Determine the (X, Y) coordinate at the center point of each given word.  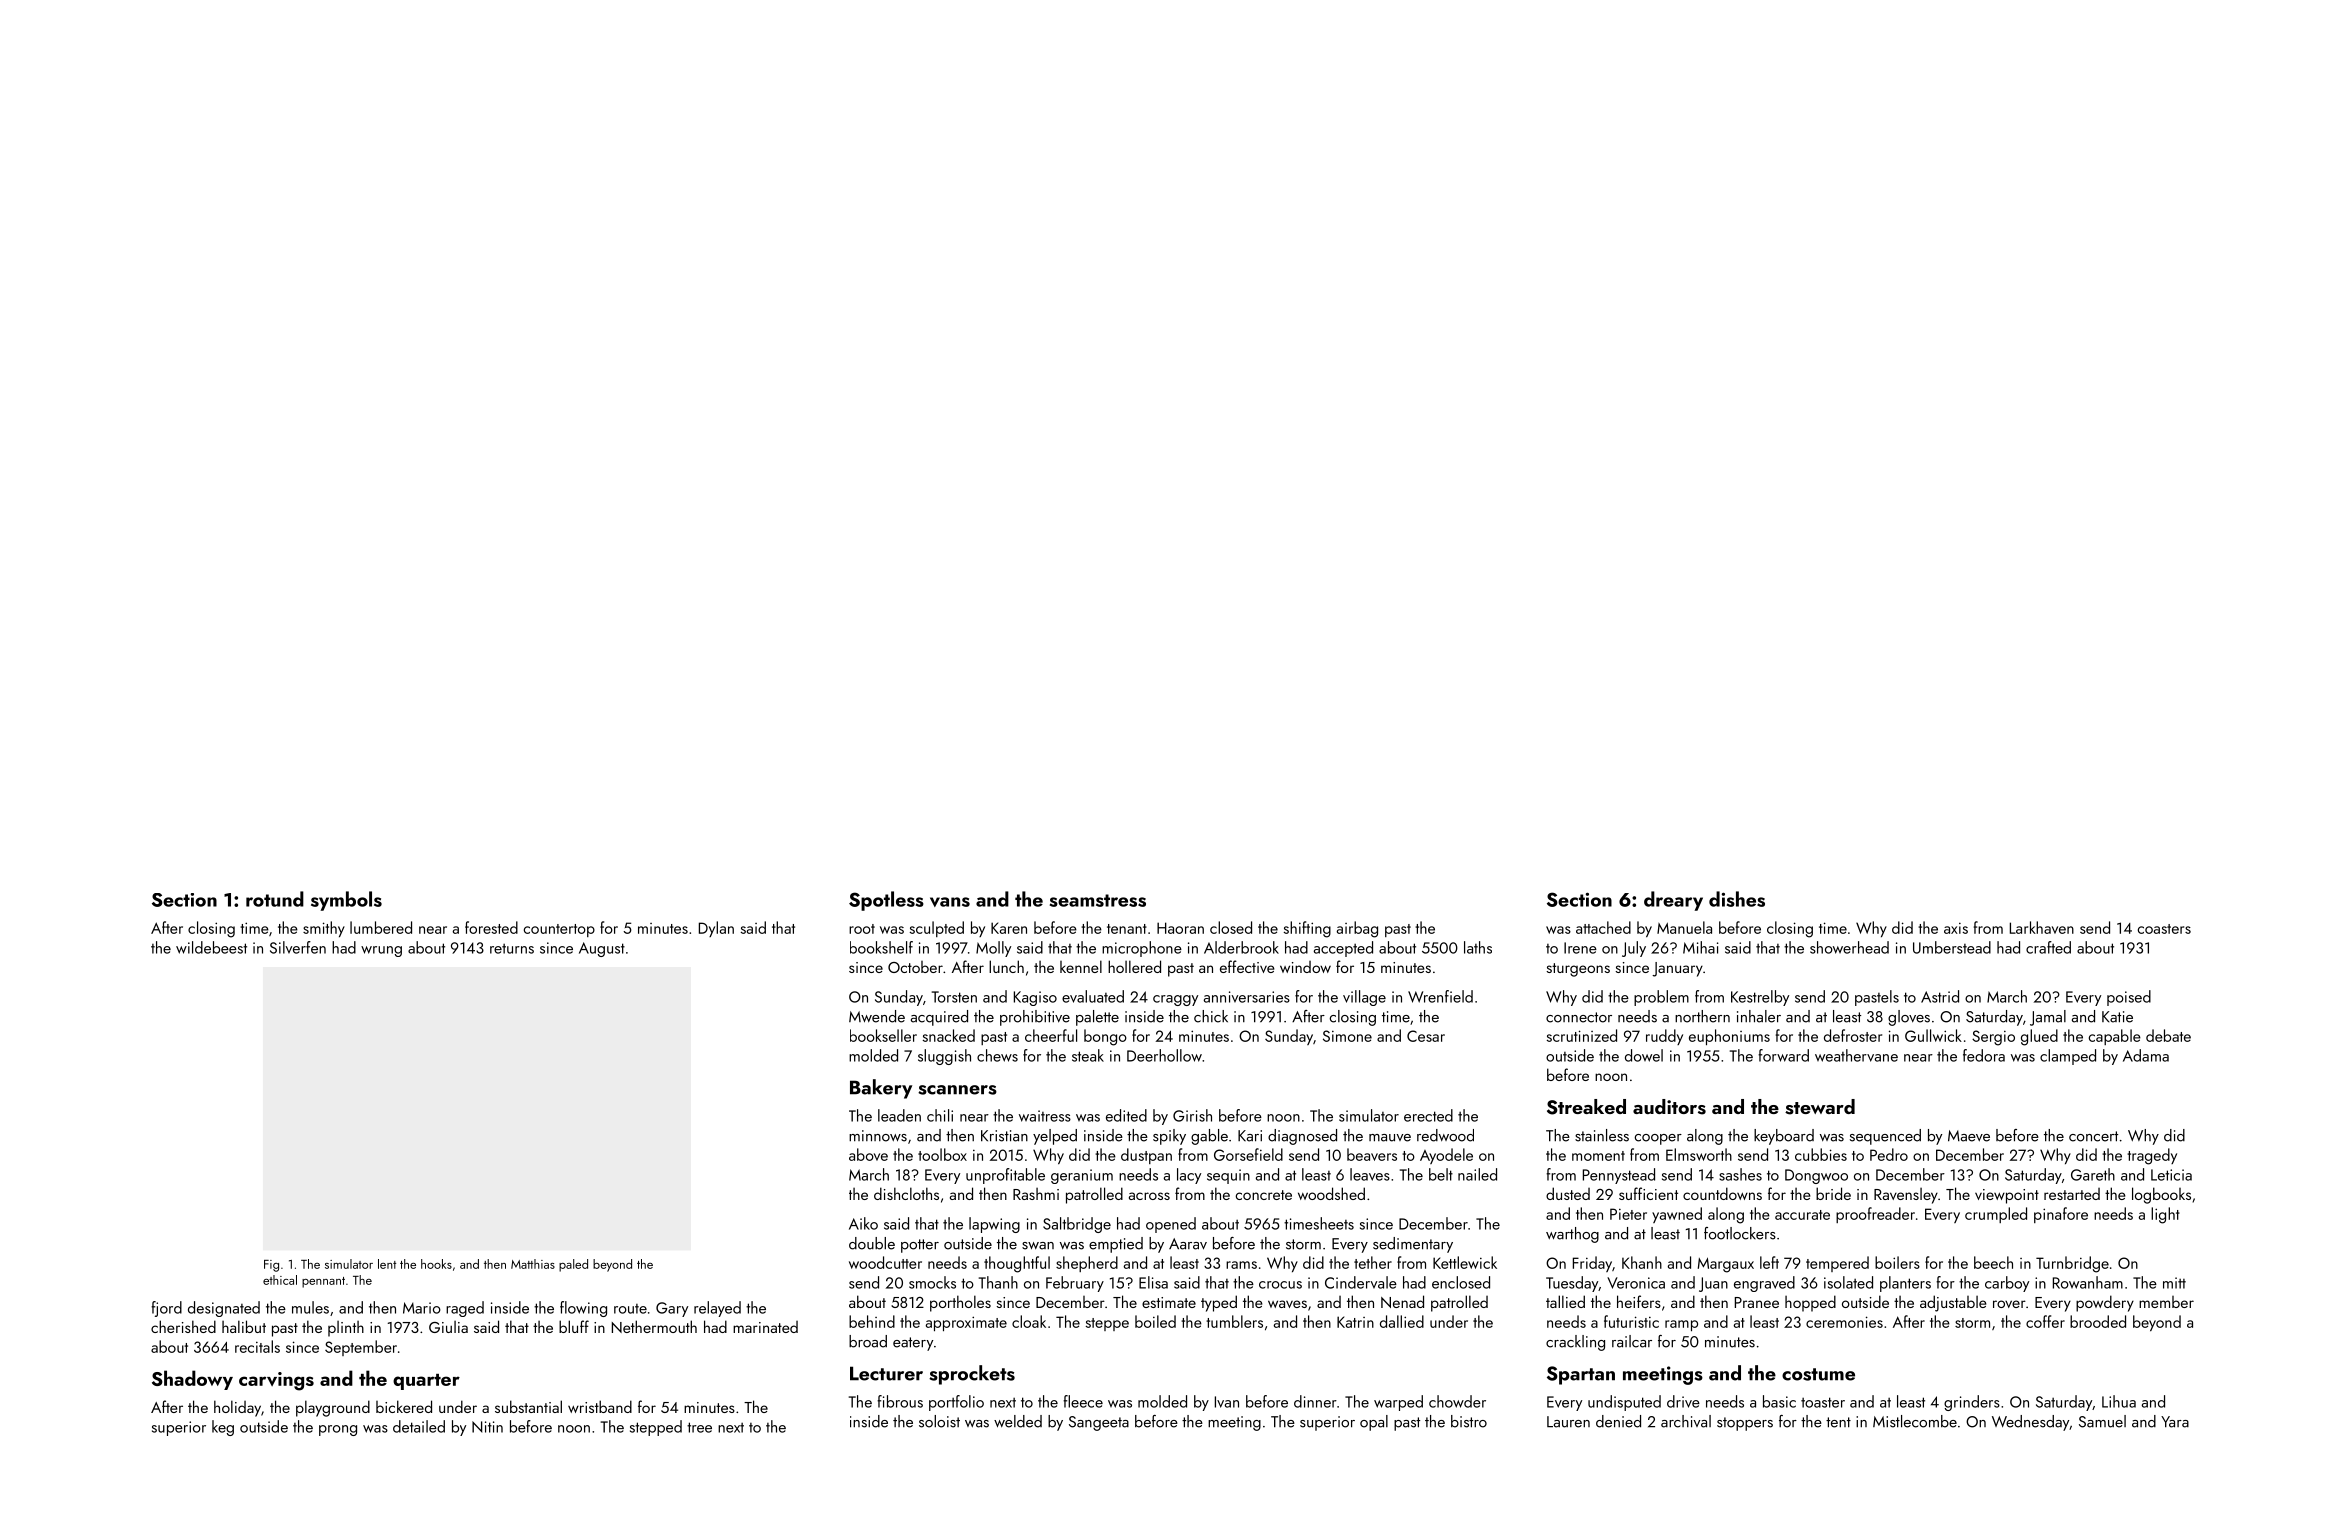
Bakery (881, 1089)
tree (699, 1427)
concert (2093, 1136)
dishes (1737, 899)
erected (1428, 1115)
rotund (275, 899)
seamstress (1098, 900)
